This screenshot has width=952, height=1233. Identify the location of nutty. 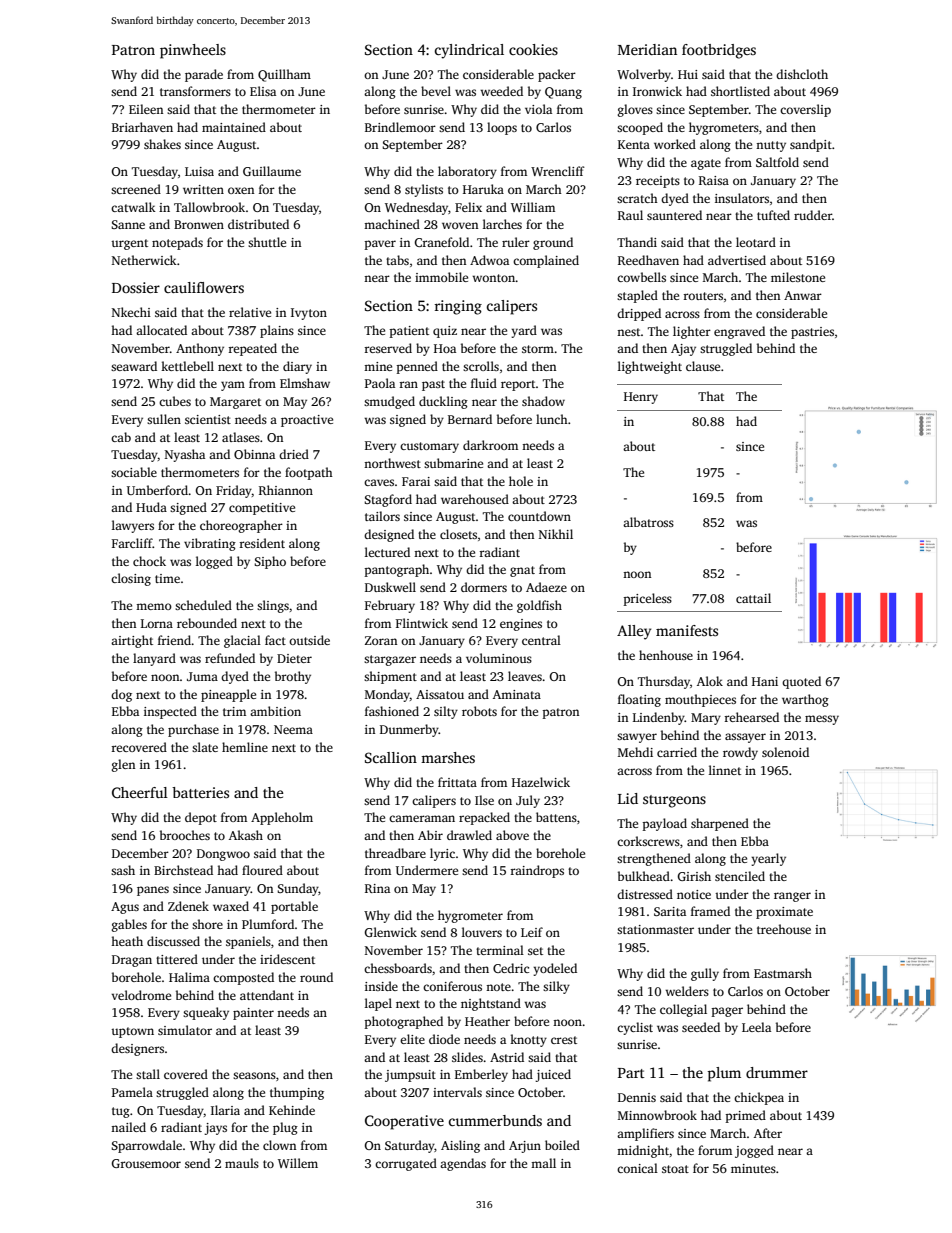
(771, 146).
